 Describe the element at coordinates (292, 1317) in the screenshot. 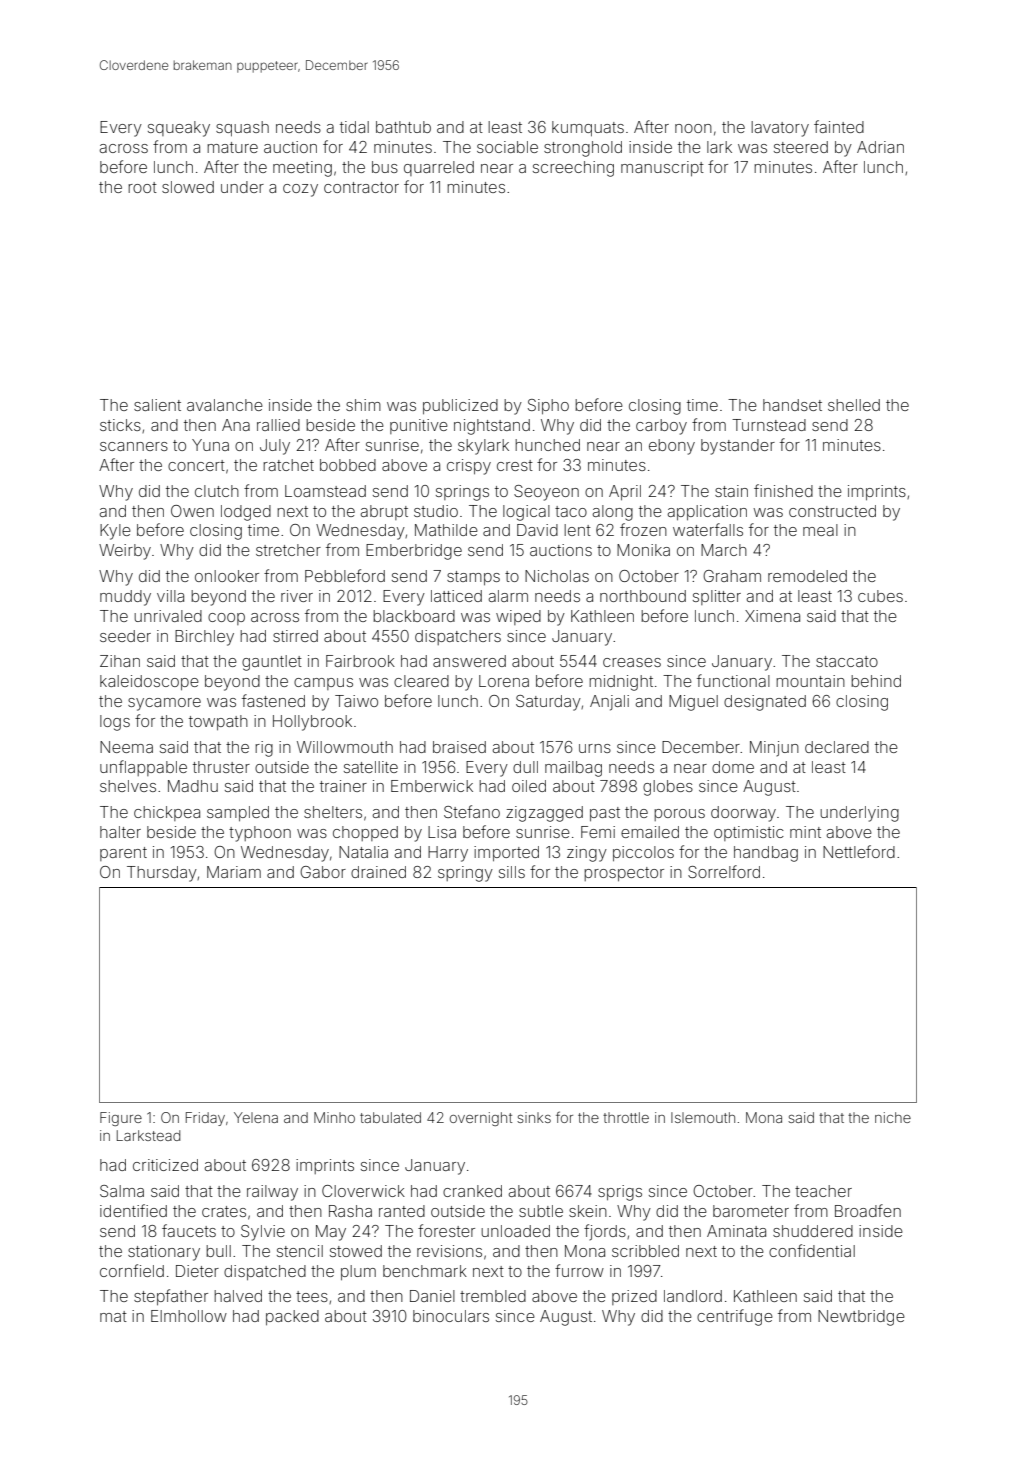

I see `packed` at that location.
